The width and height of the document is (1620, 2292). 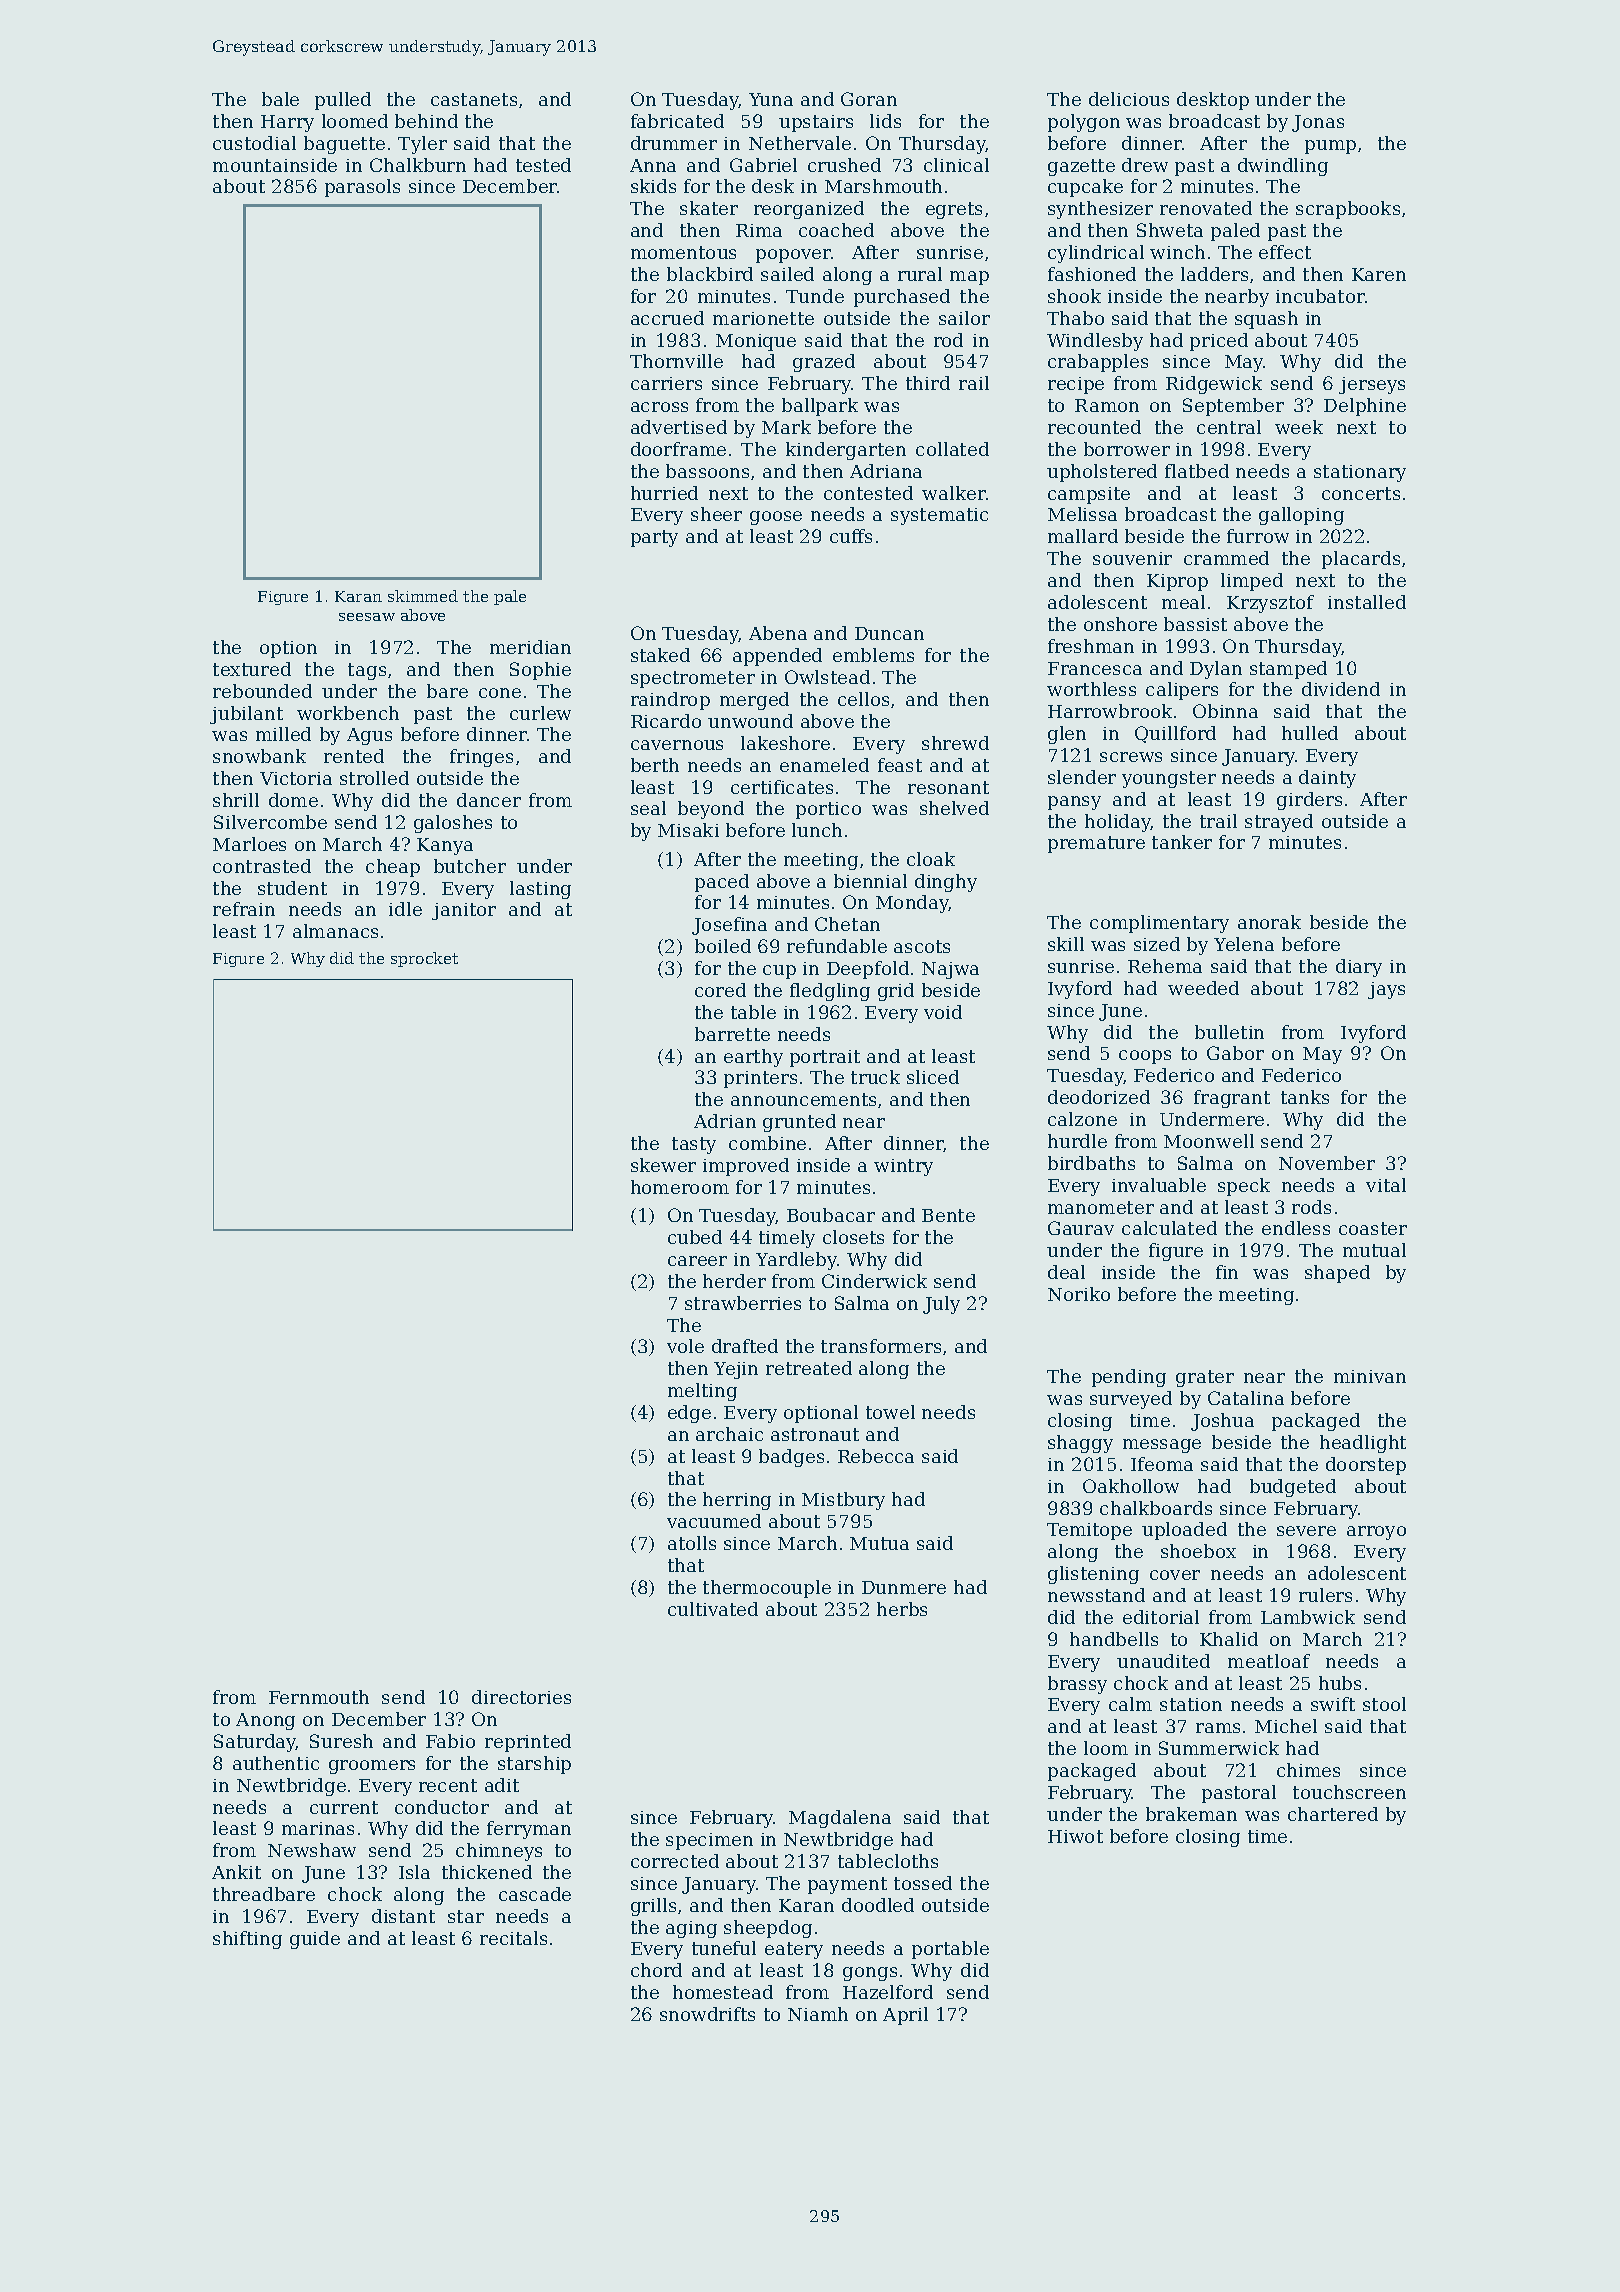 What do you see at coordinates (732, 1034) in the document?
I see `barrette` at bounding box center [732, 1034].
